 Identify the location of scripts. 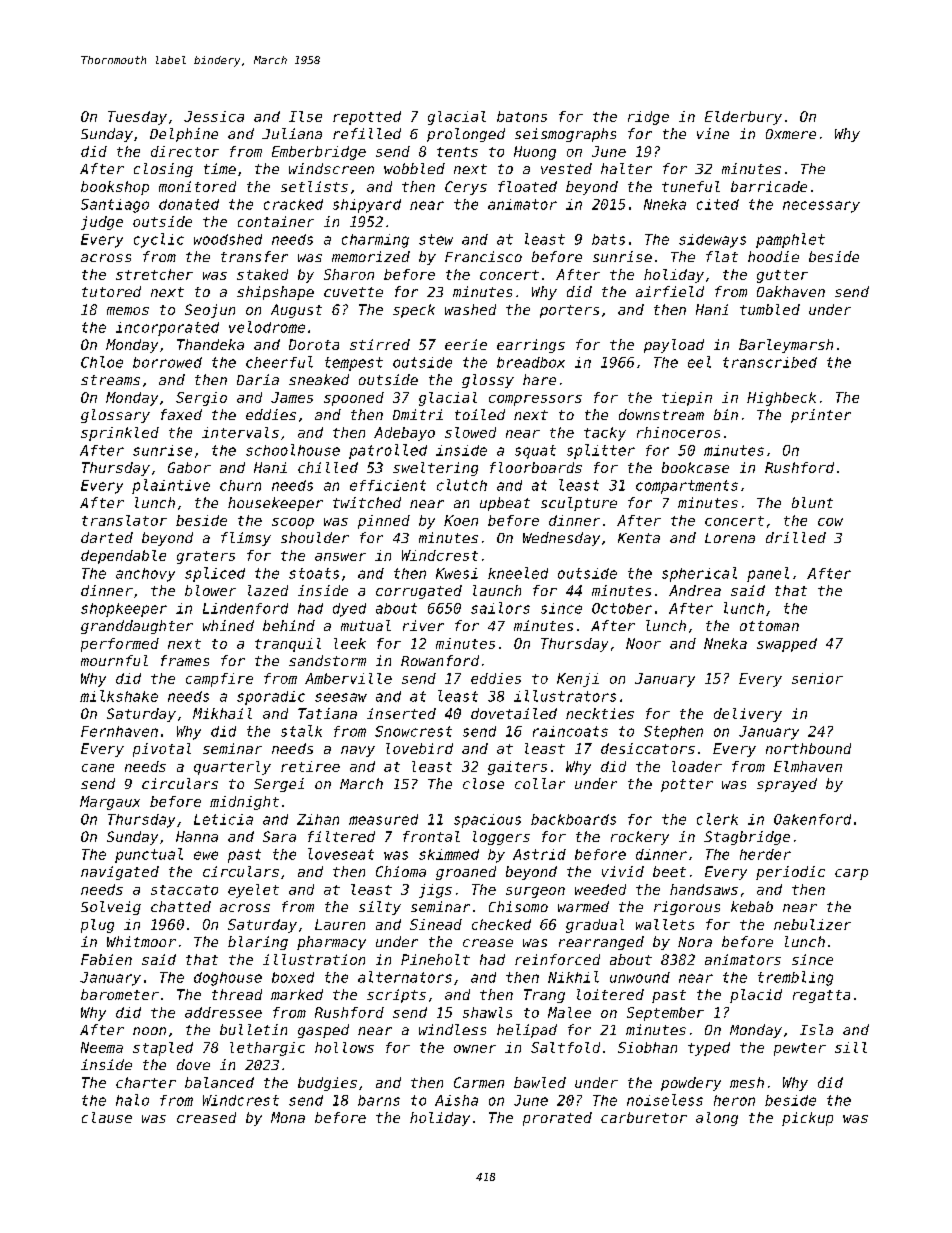
(396, 996).
